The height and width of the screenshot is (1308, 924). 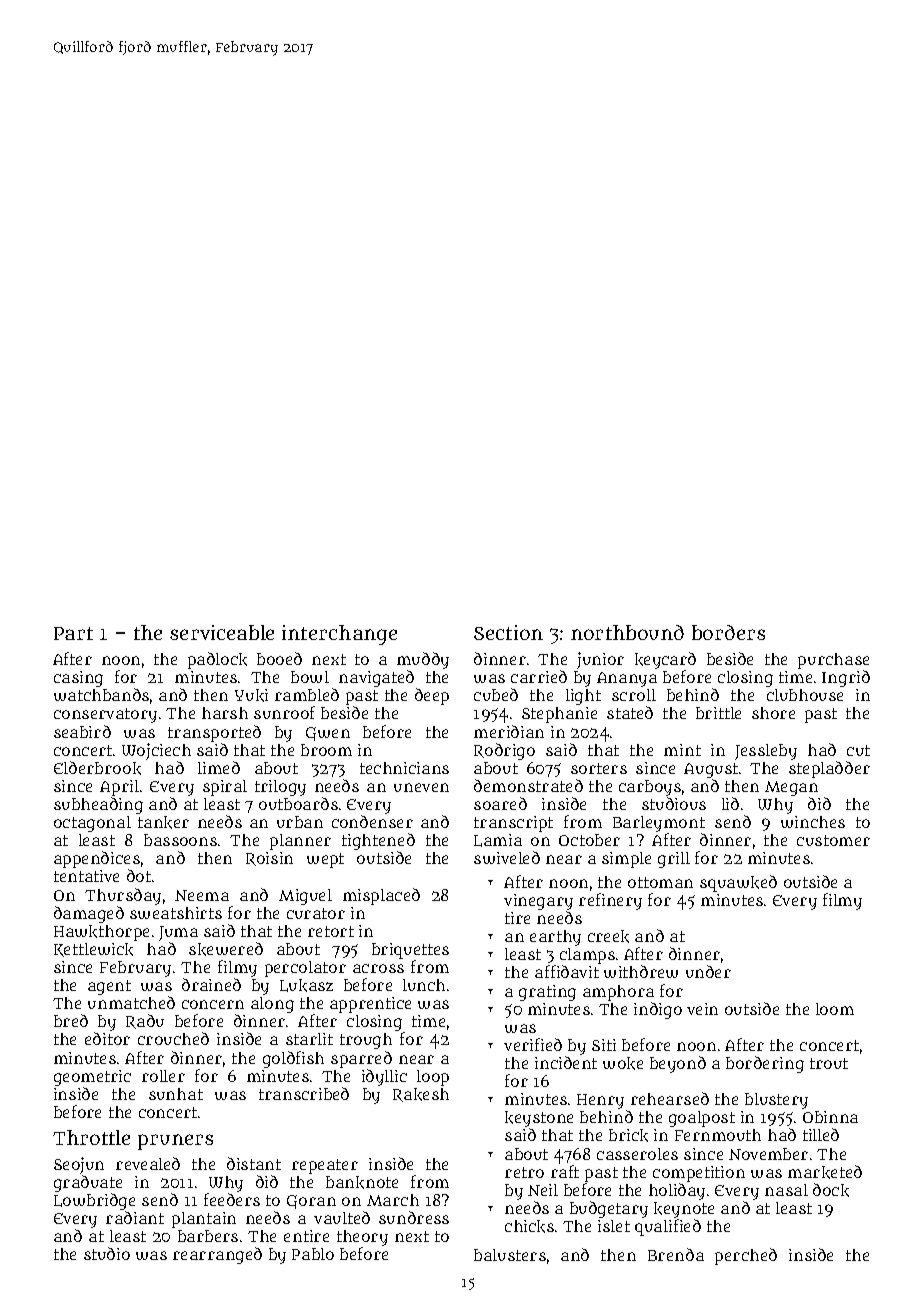 What do you see at coordinates (305, 897) in the screenshot?
I see `Miguel` at bounding box center [305, 897].
